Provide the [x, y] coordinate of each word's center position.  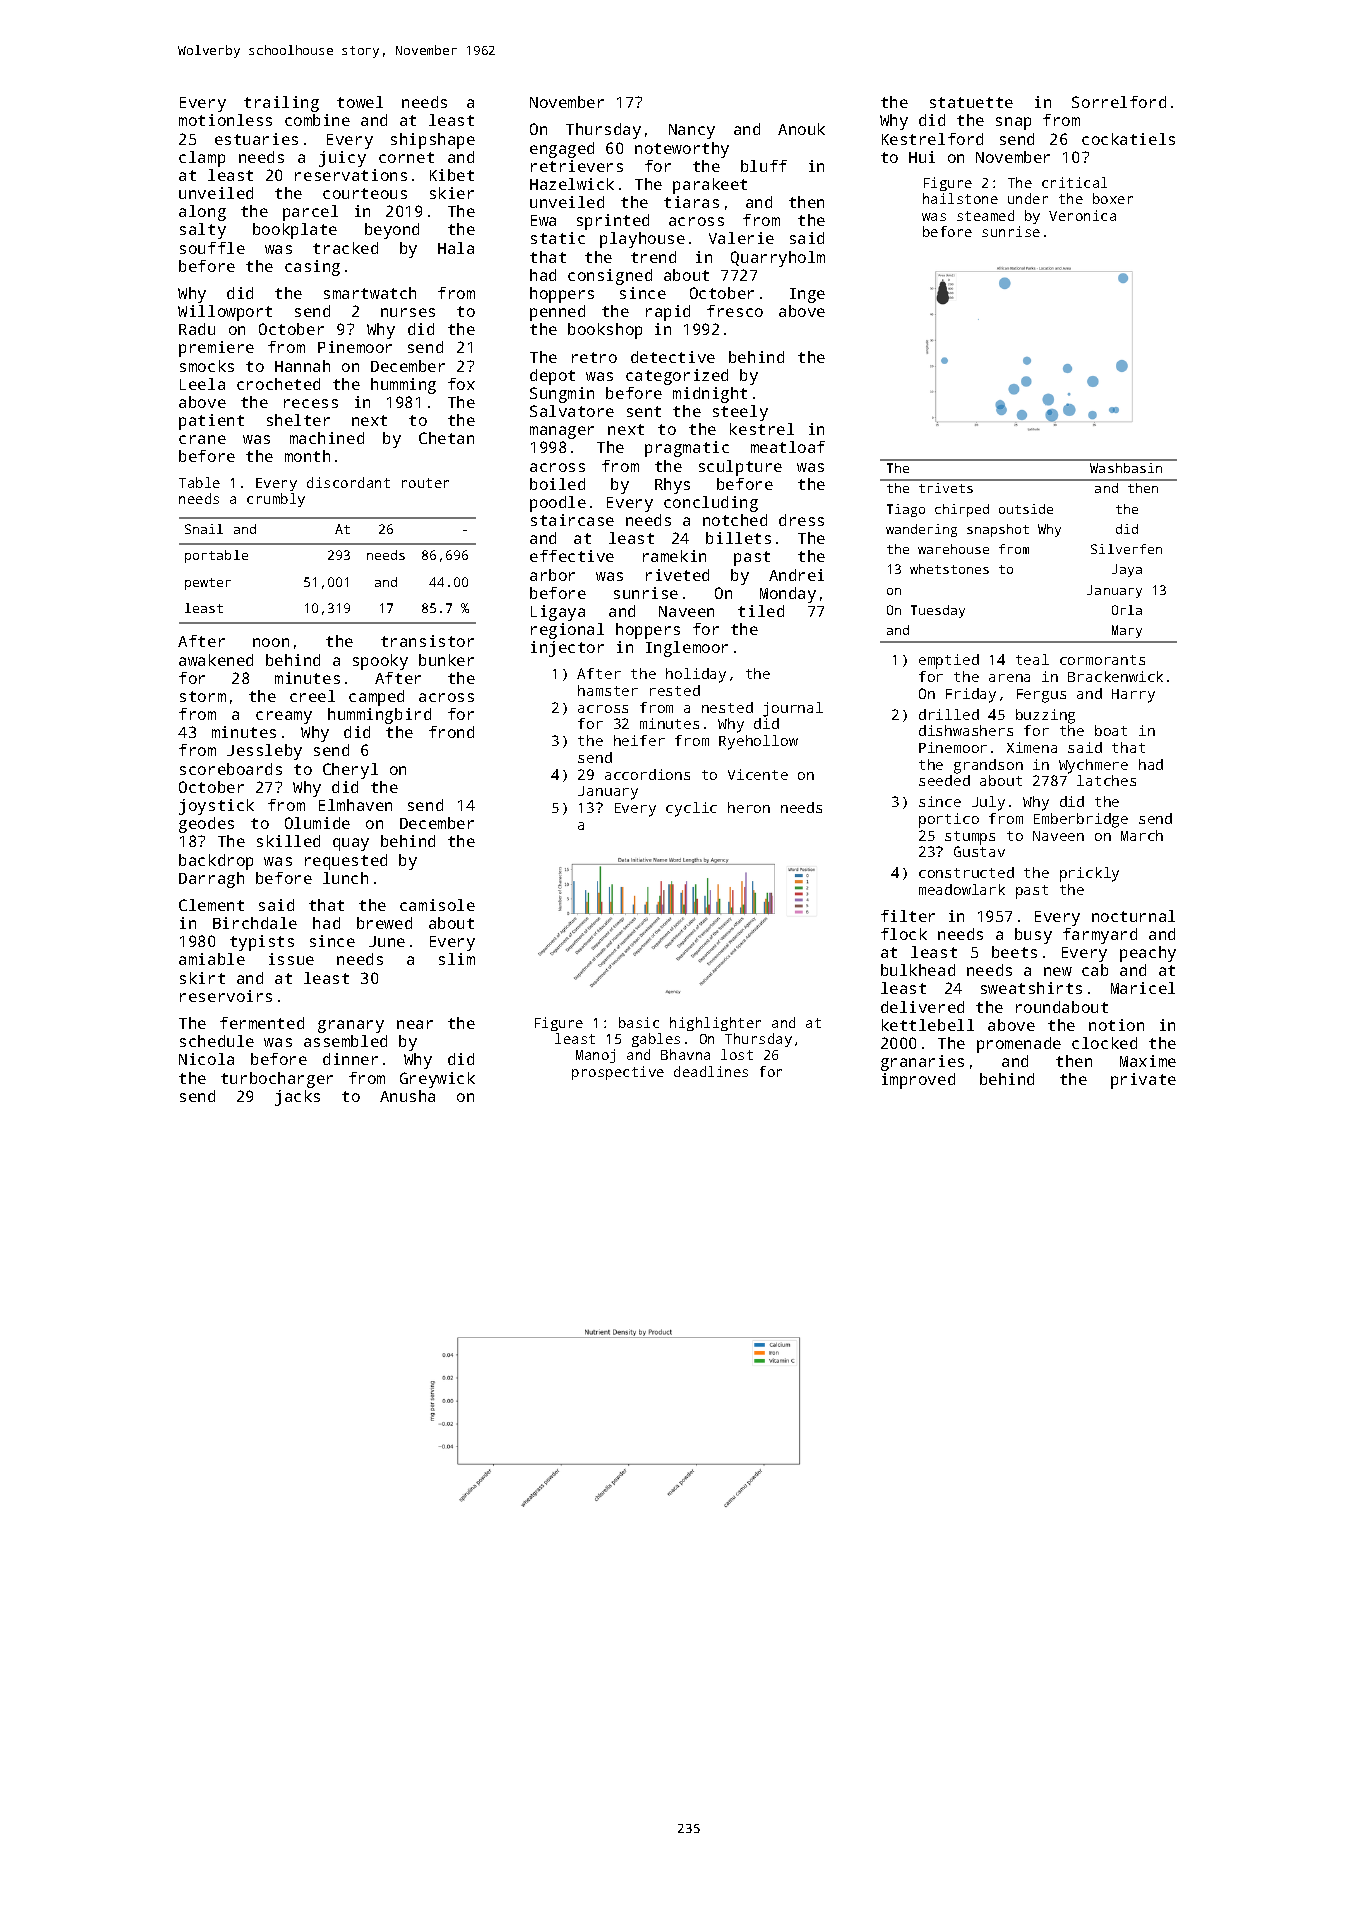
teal [1032, 659]
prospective [618, 1073]
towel [360, 102]
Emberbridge [1081, 820]
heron [749, 807]
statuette [971, 102]
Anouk [801, 129]
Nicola [206, 1059]
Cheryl [350, 771]
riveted [677, 575]
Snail [204, 529]
